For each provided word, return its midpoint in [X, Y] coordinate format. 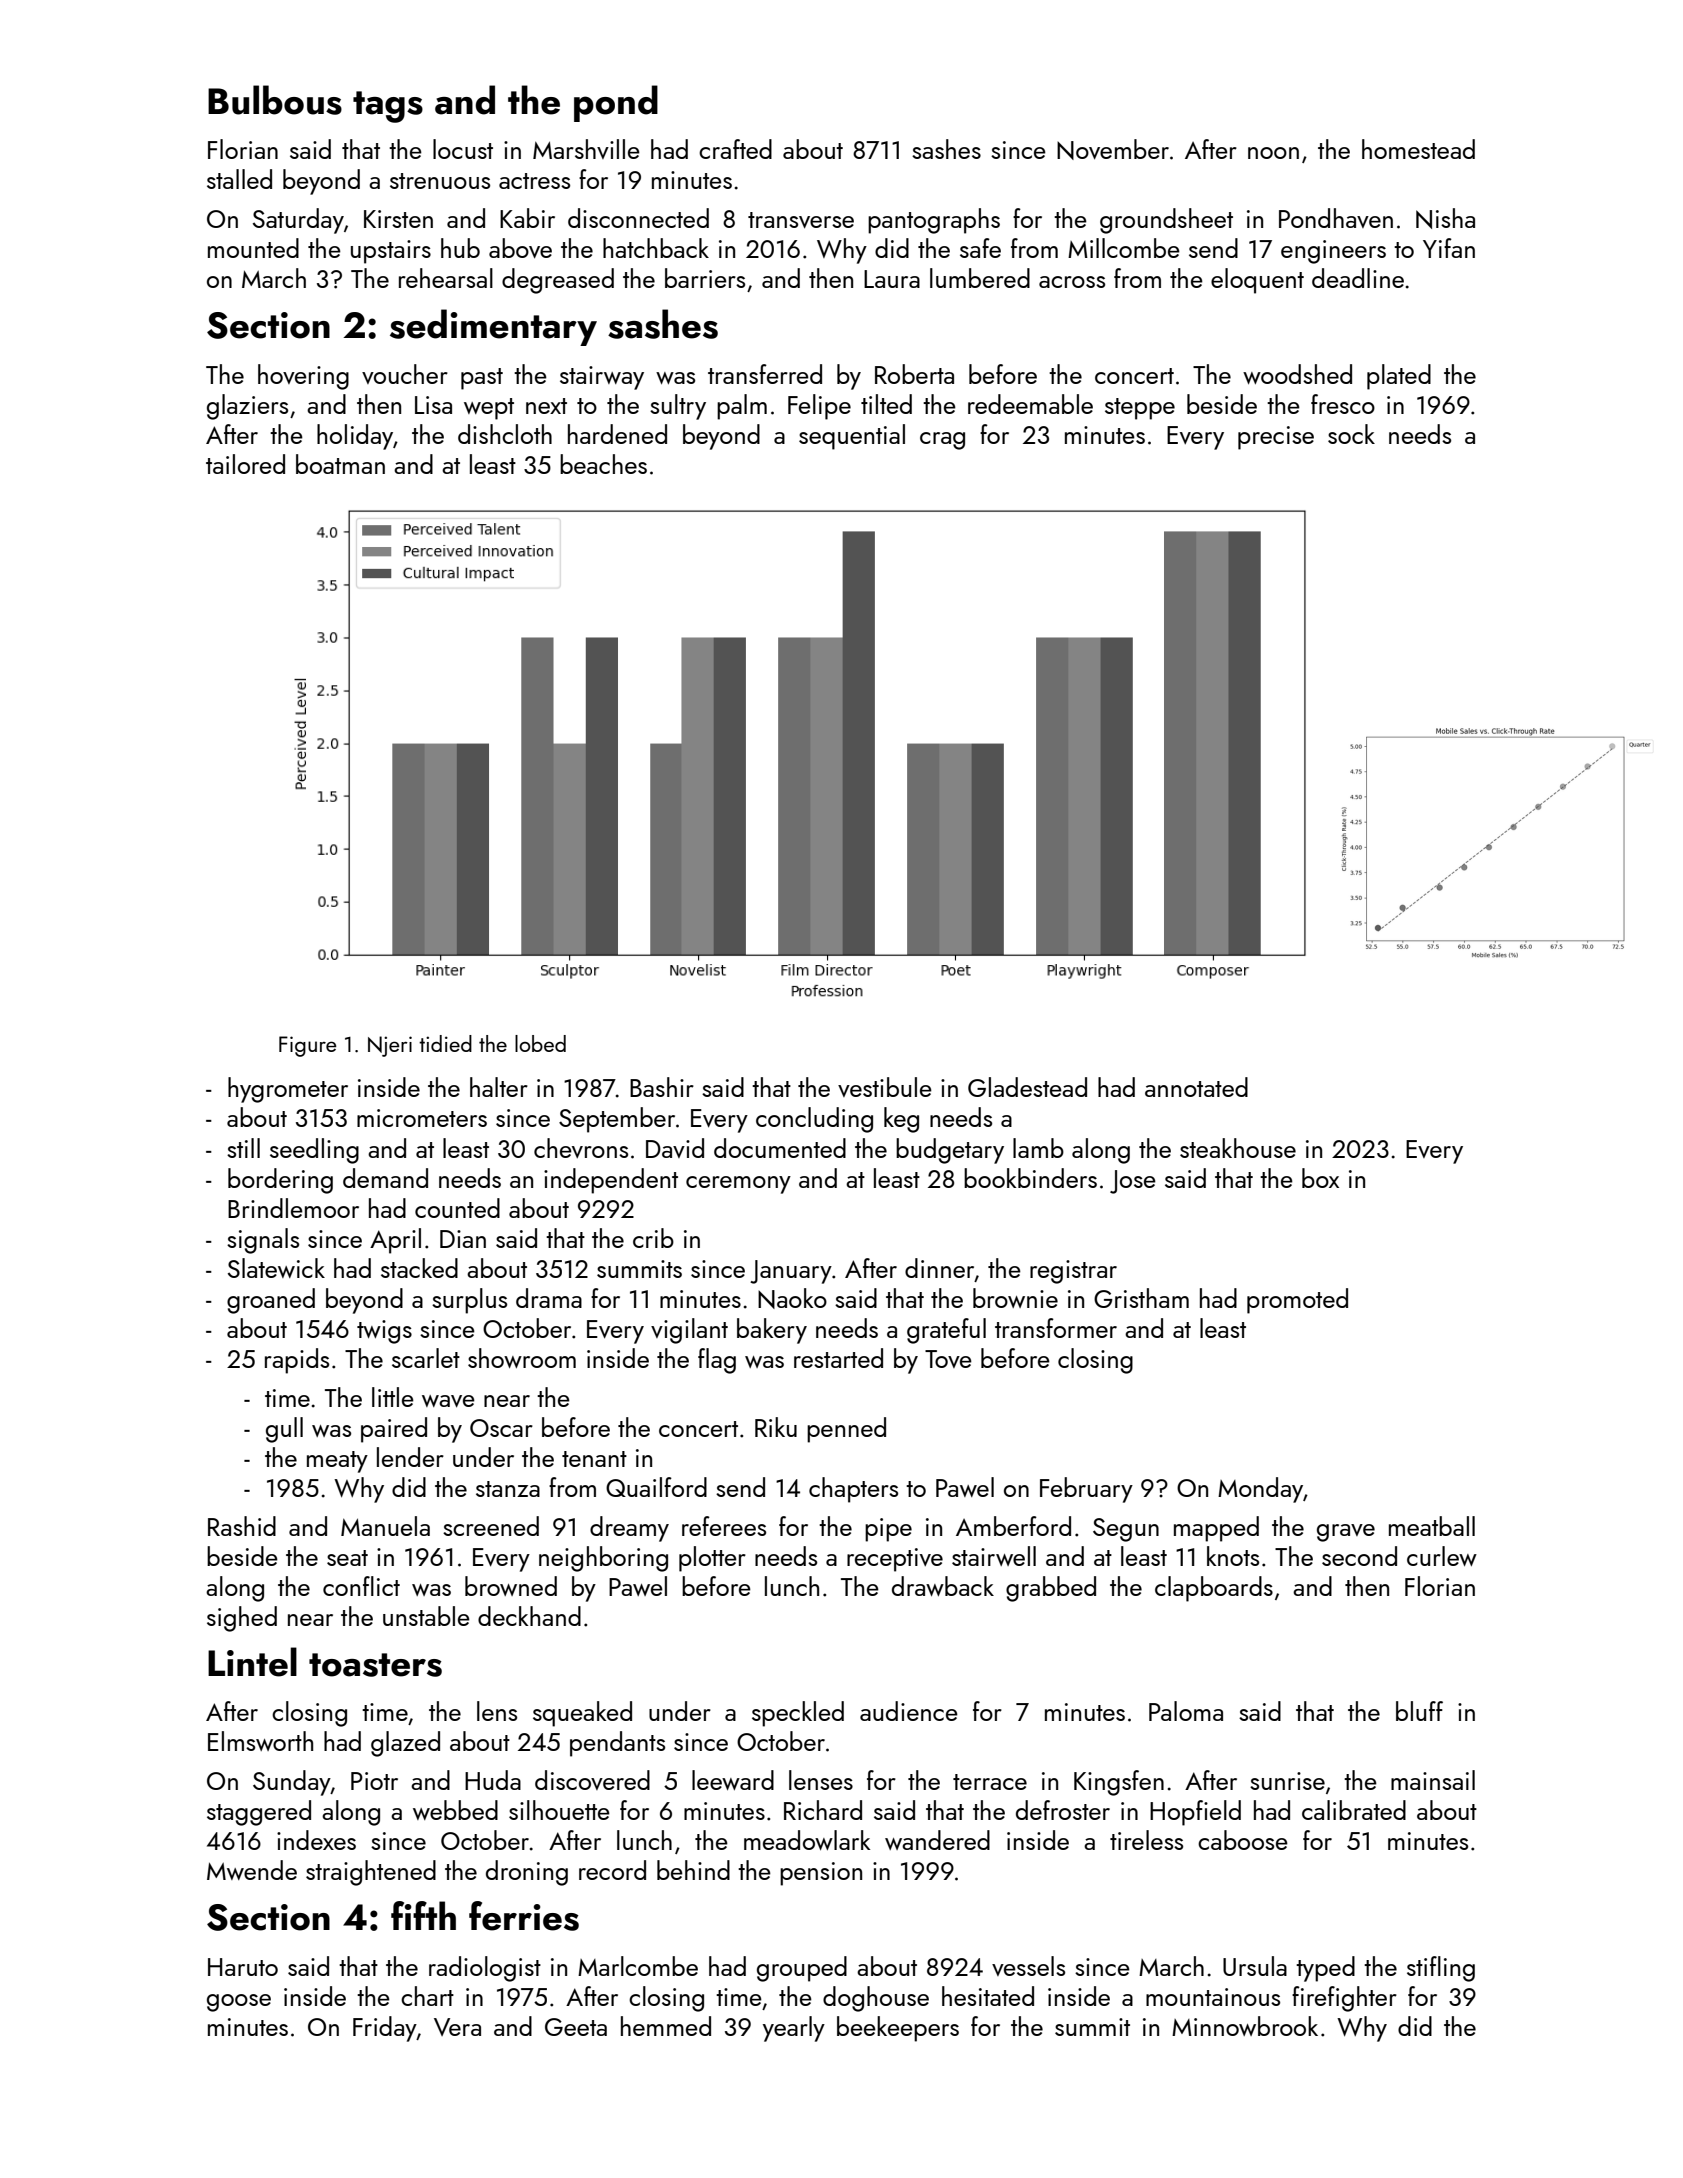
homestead [1418, 149]
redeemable [1030, 404]
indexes [316, 1840]
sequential [852, 437]
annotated [1196, 1087]
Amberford [1013, 1526]
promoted [1297, 1301]
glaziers [247, 407]
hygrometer [288, 1090]
